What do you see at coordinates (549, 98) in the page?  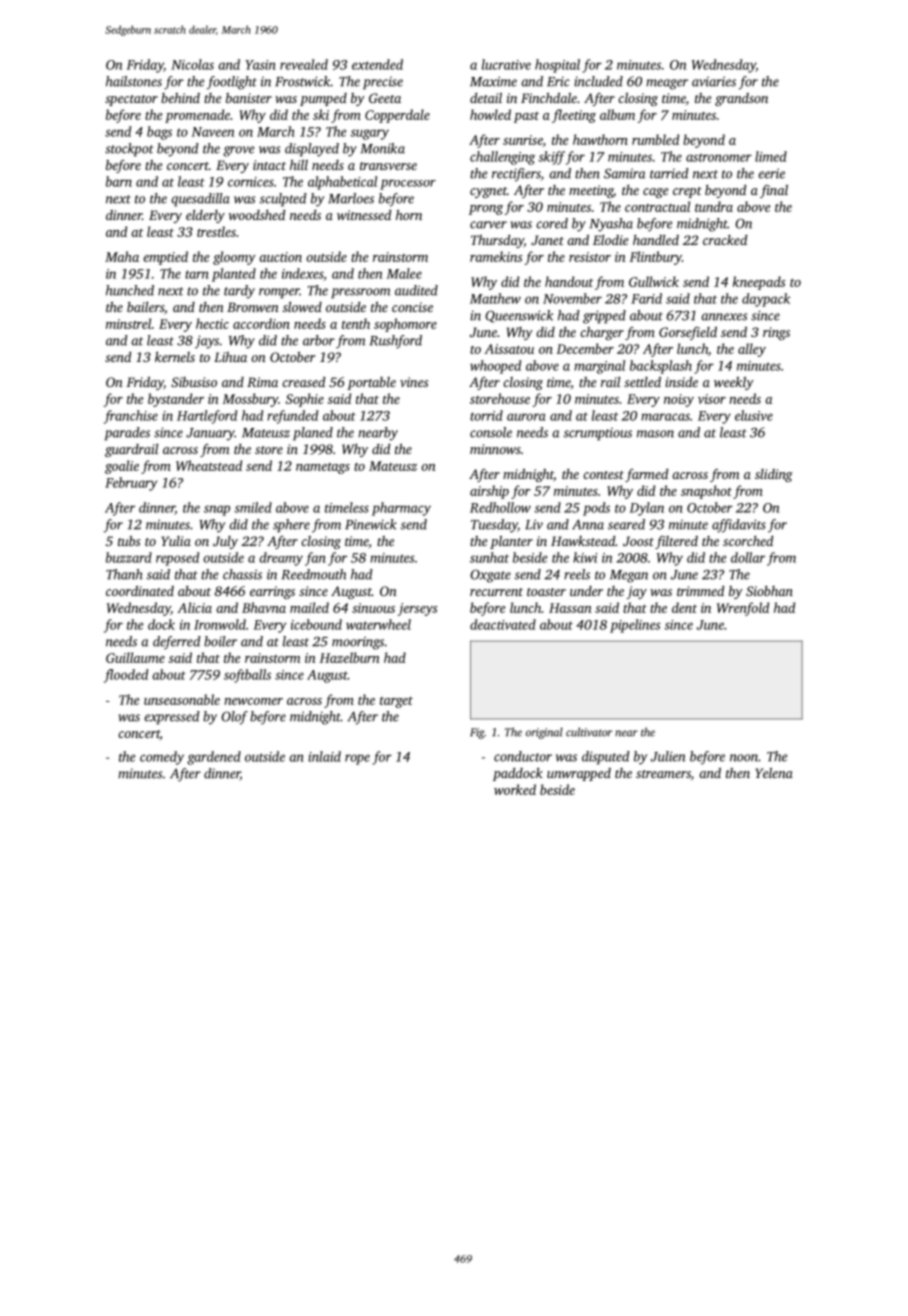 I see `Finchdale` at bounding box center [549, 98].
